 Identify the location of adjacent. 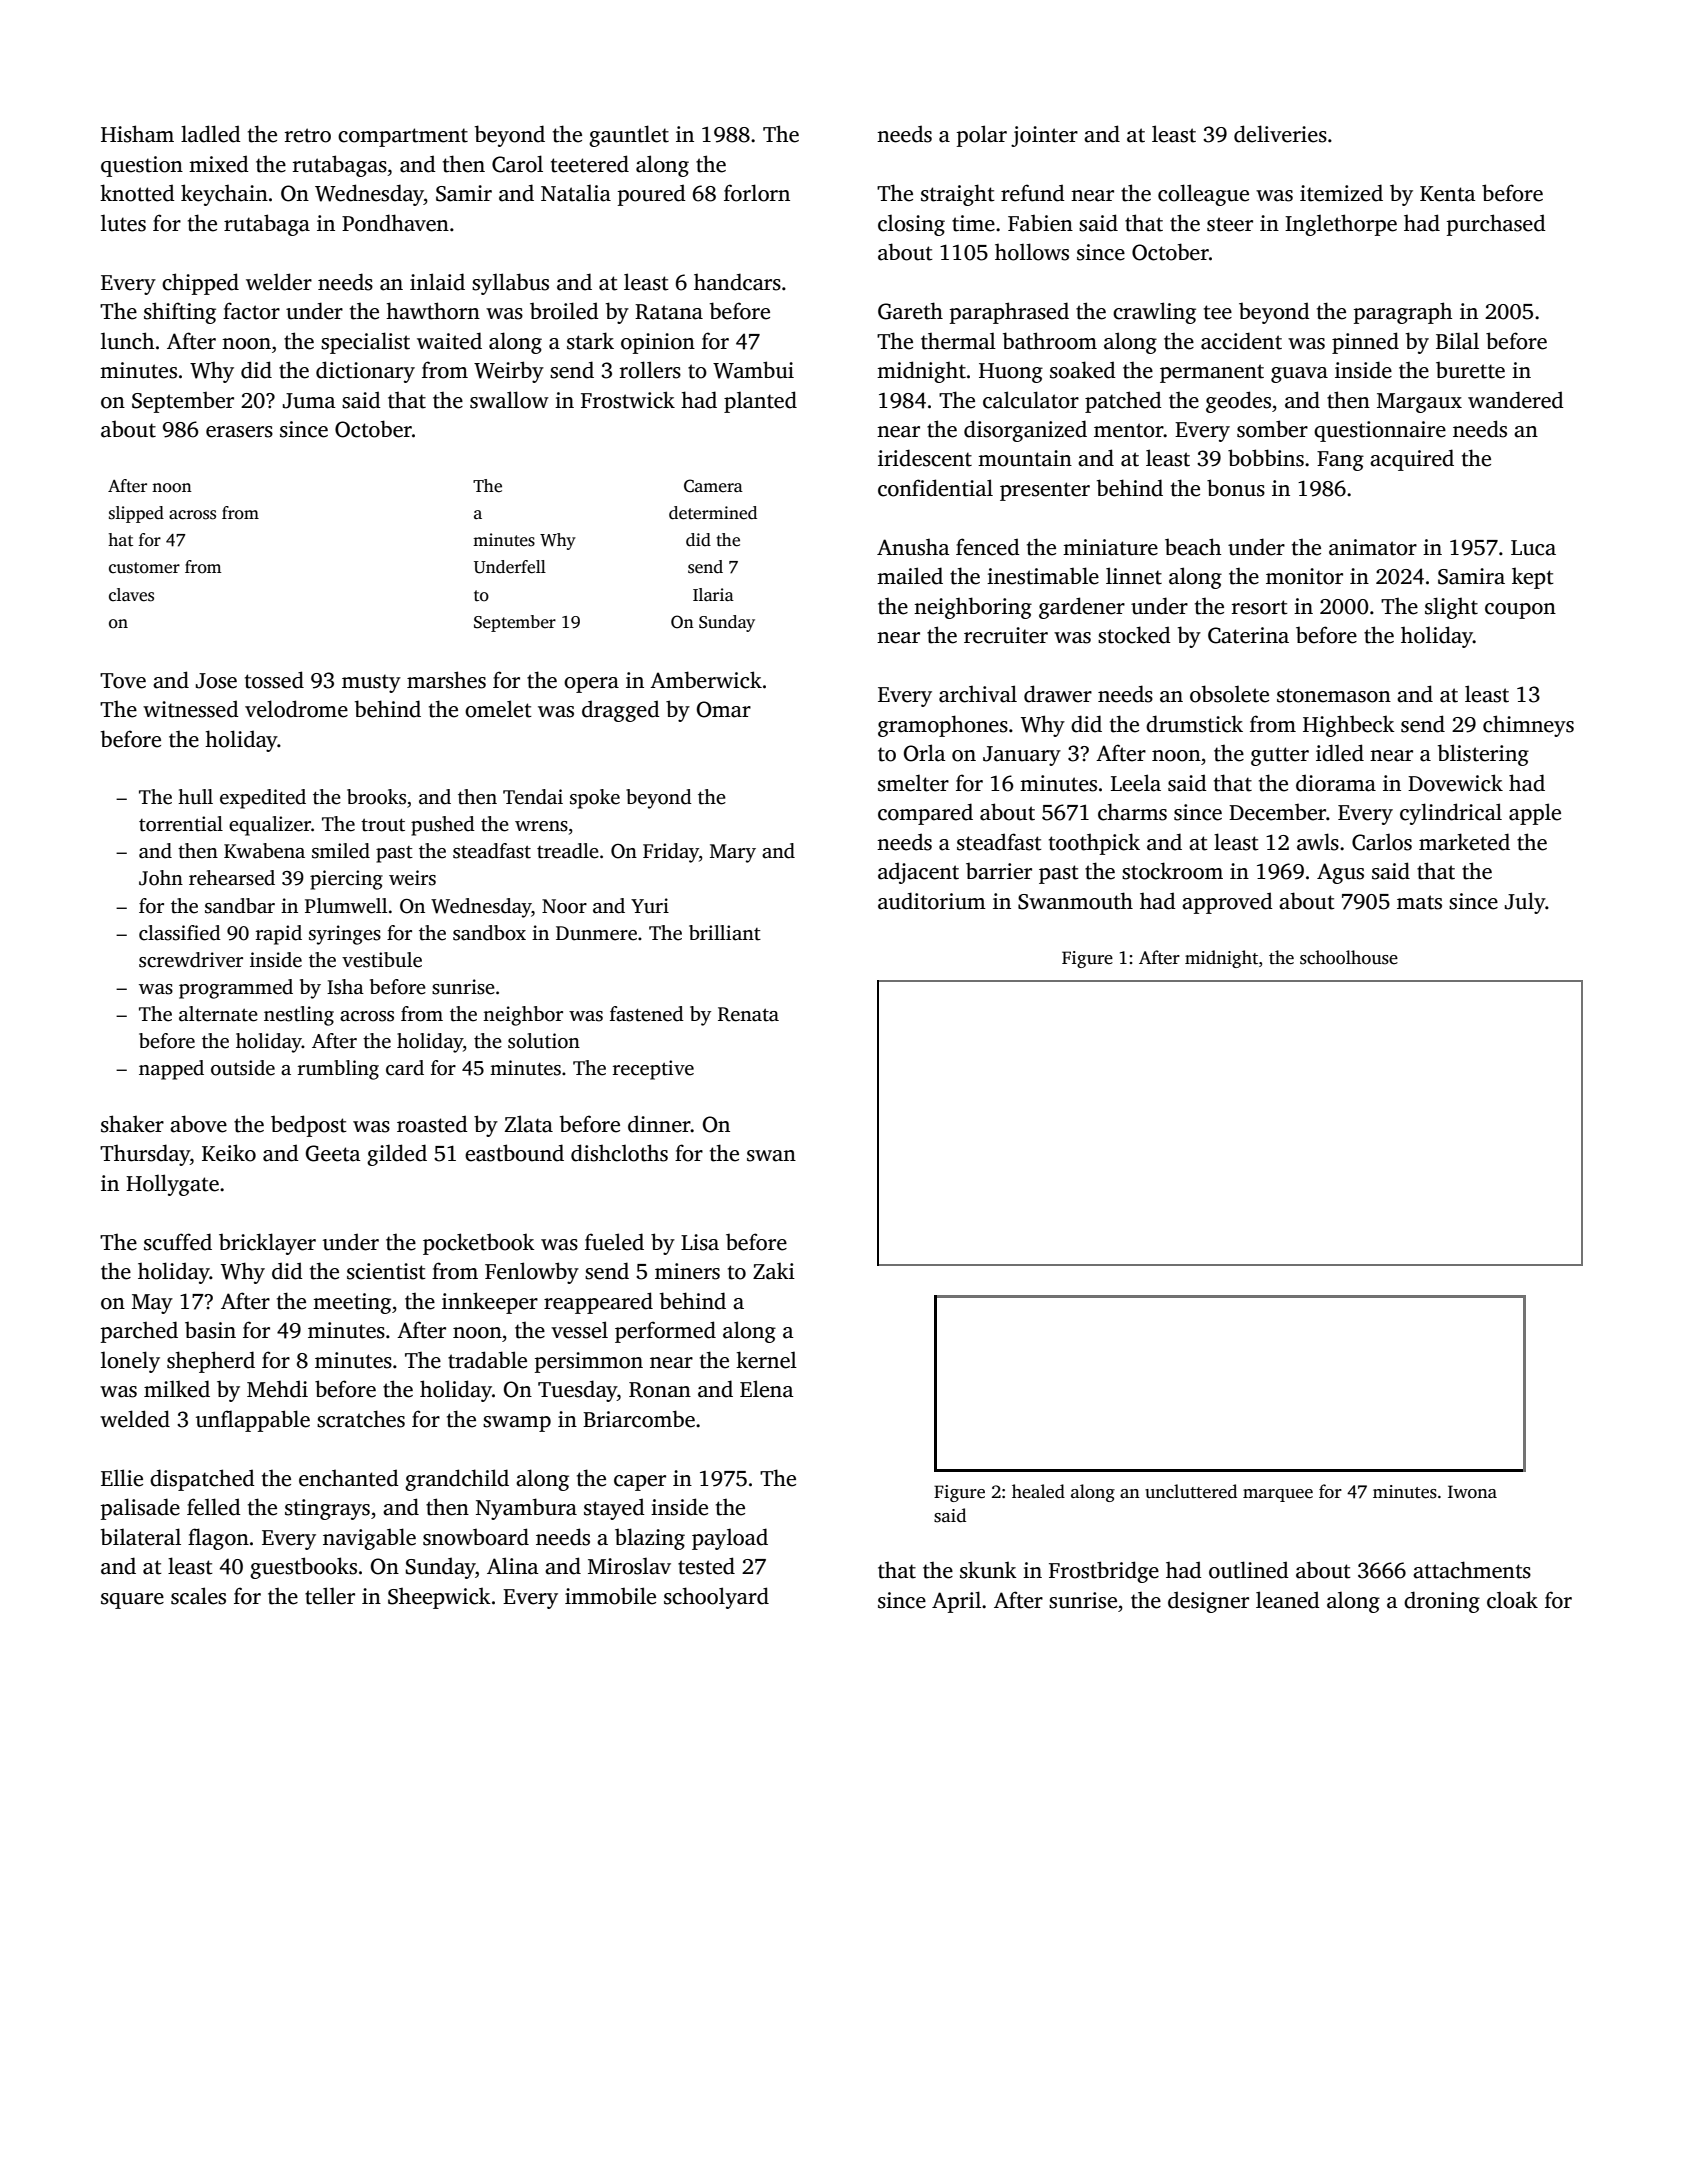
(918, 873).
